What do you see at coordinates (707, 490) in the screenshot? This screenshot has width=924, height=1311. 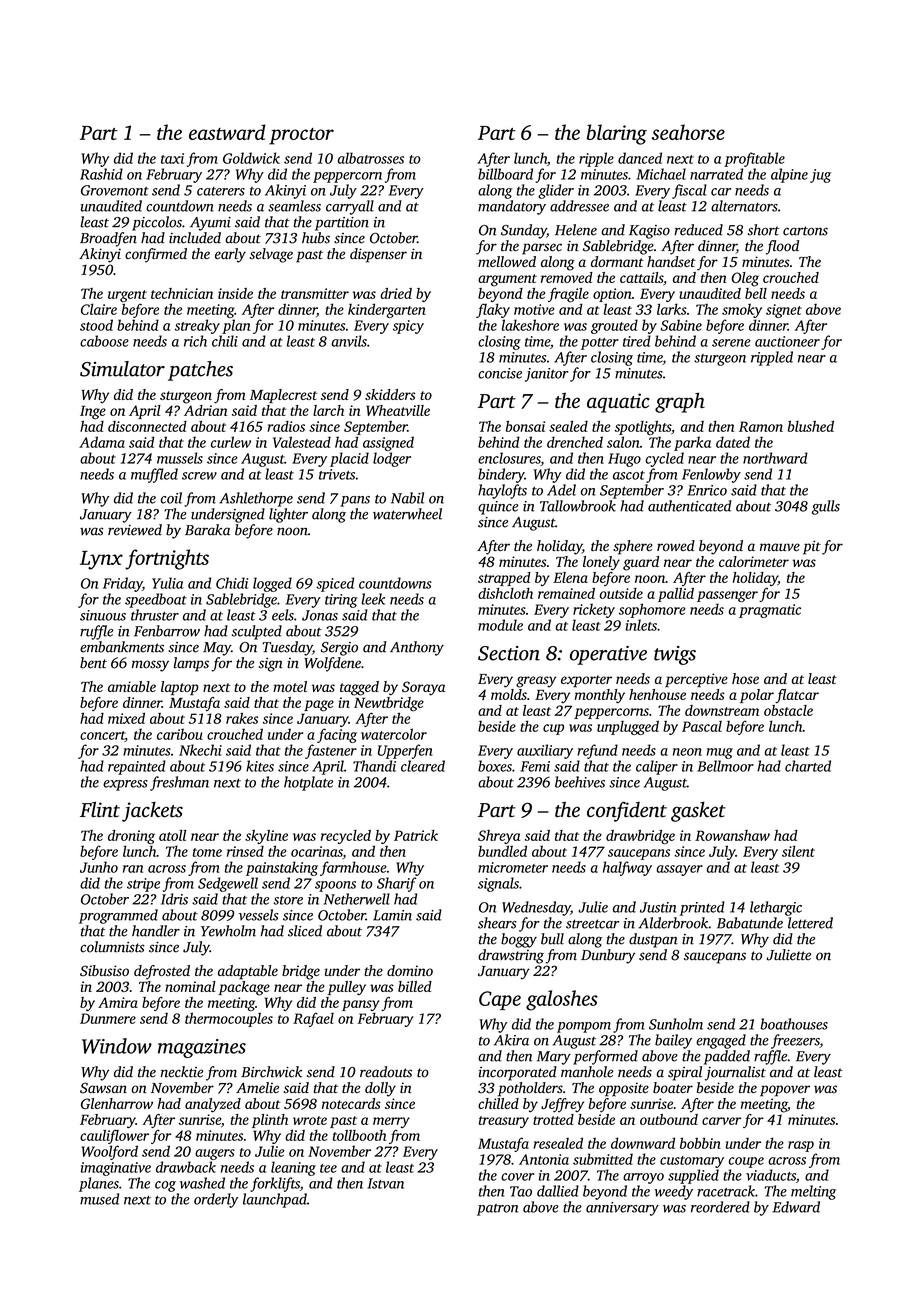 I see `Enrico` at bounding box center [707, 490].
